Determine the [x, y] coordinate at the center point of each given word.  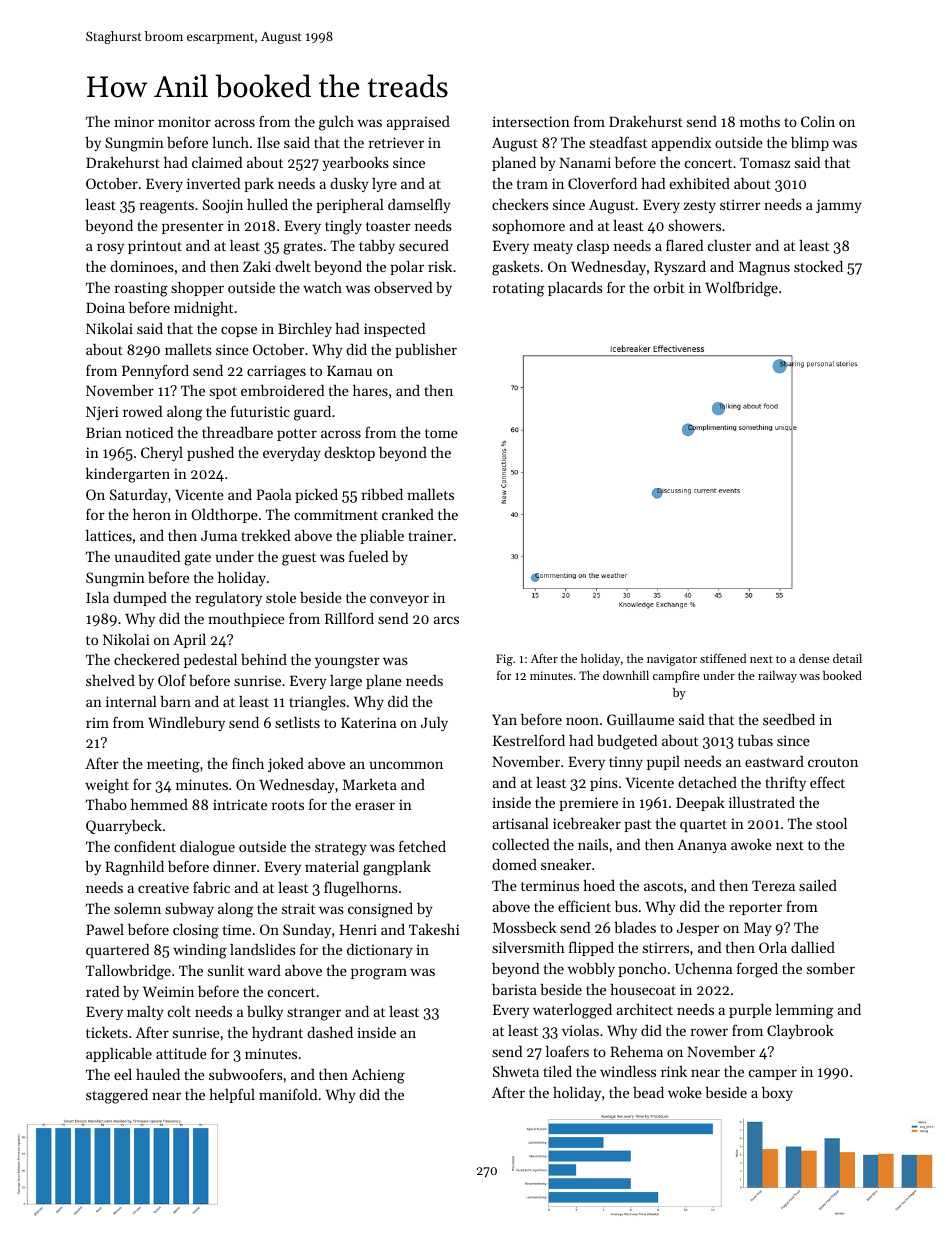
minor [134, 121]
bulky [265, 1013]
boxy [777, 1094]
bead [648, 1092]
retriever [396, 142]
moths [760, 121]
